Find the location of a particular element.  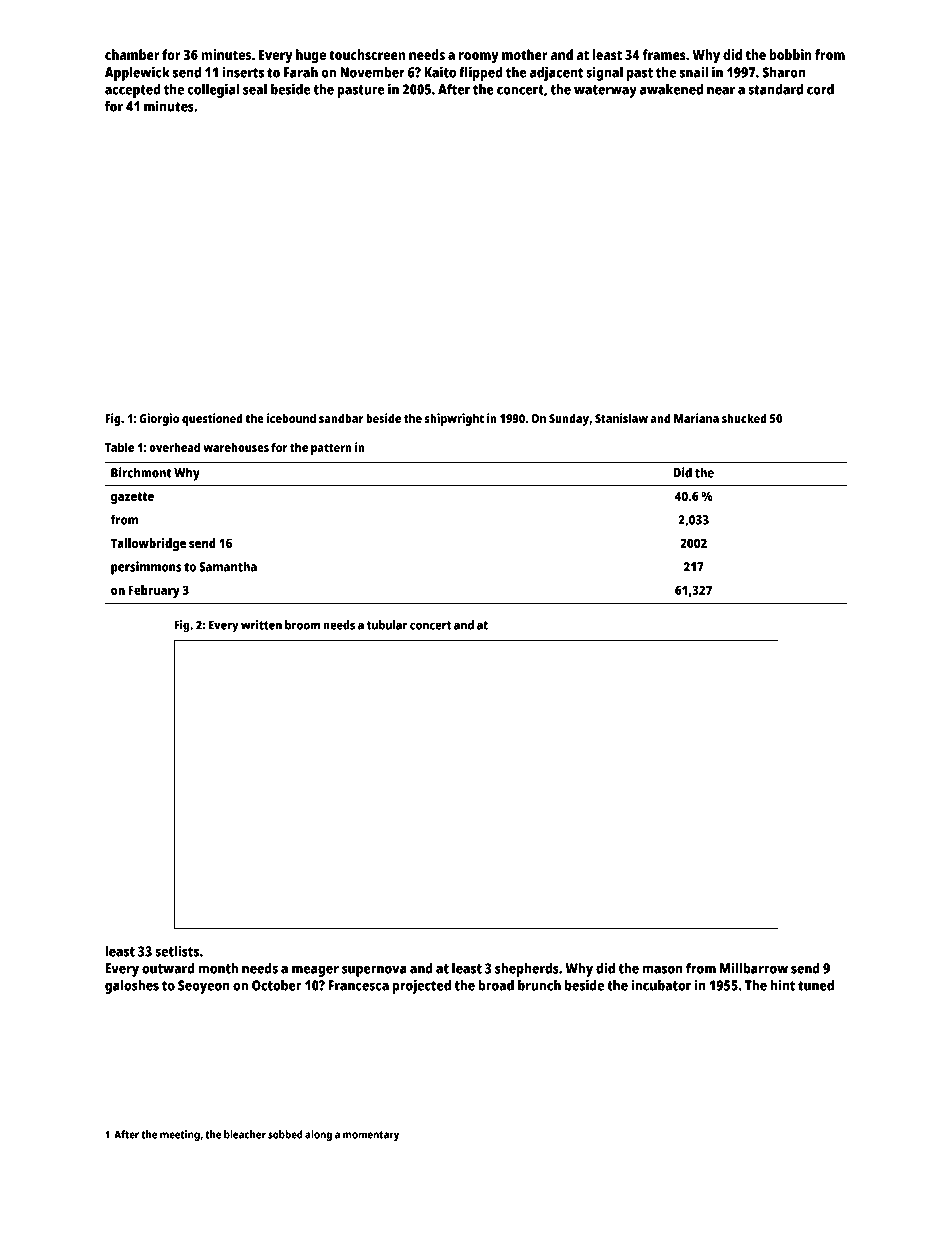

accepted is located at coordinates (132, 91).
